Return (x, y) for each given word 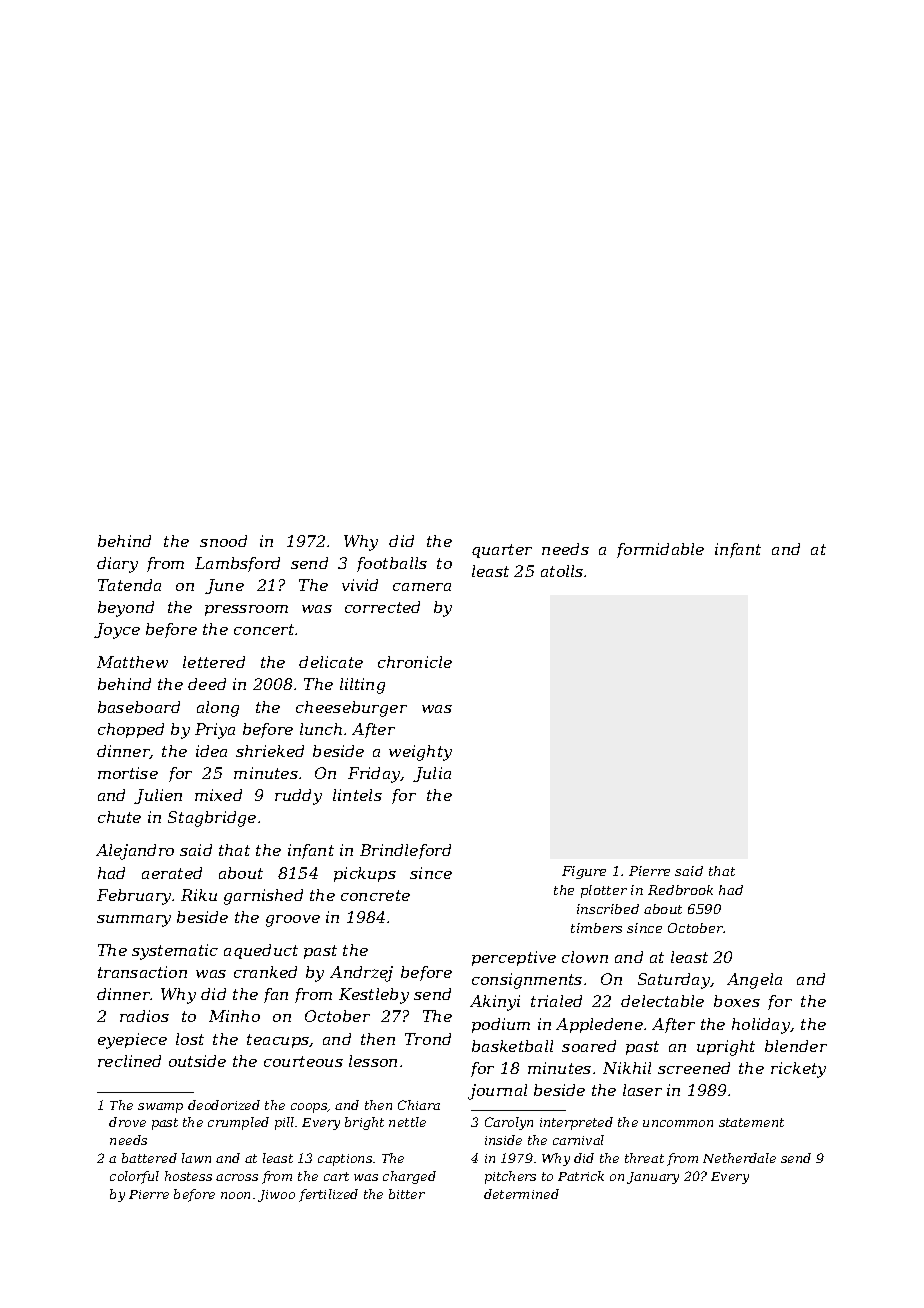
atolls (562, 571)
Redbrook (680, 890)
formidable (660, 550)
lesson (373, 1061)
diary (117, 565)
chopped (131, 730)
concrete (375, 895)
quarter (502, 551)
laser (642, 1090)
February (135, 897)
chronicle (415, 662)
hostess (188, 1176)
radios (144, 1016)
